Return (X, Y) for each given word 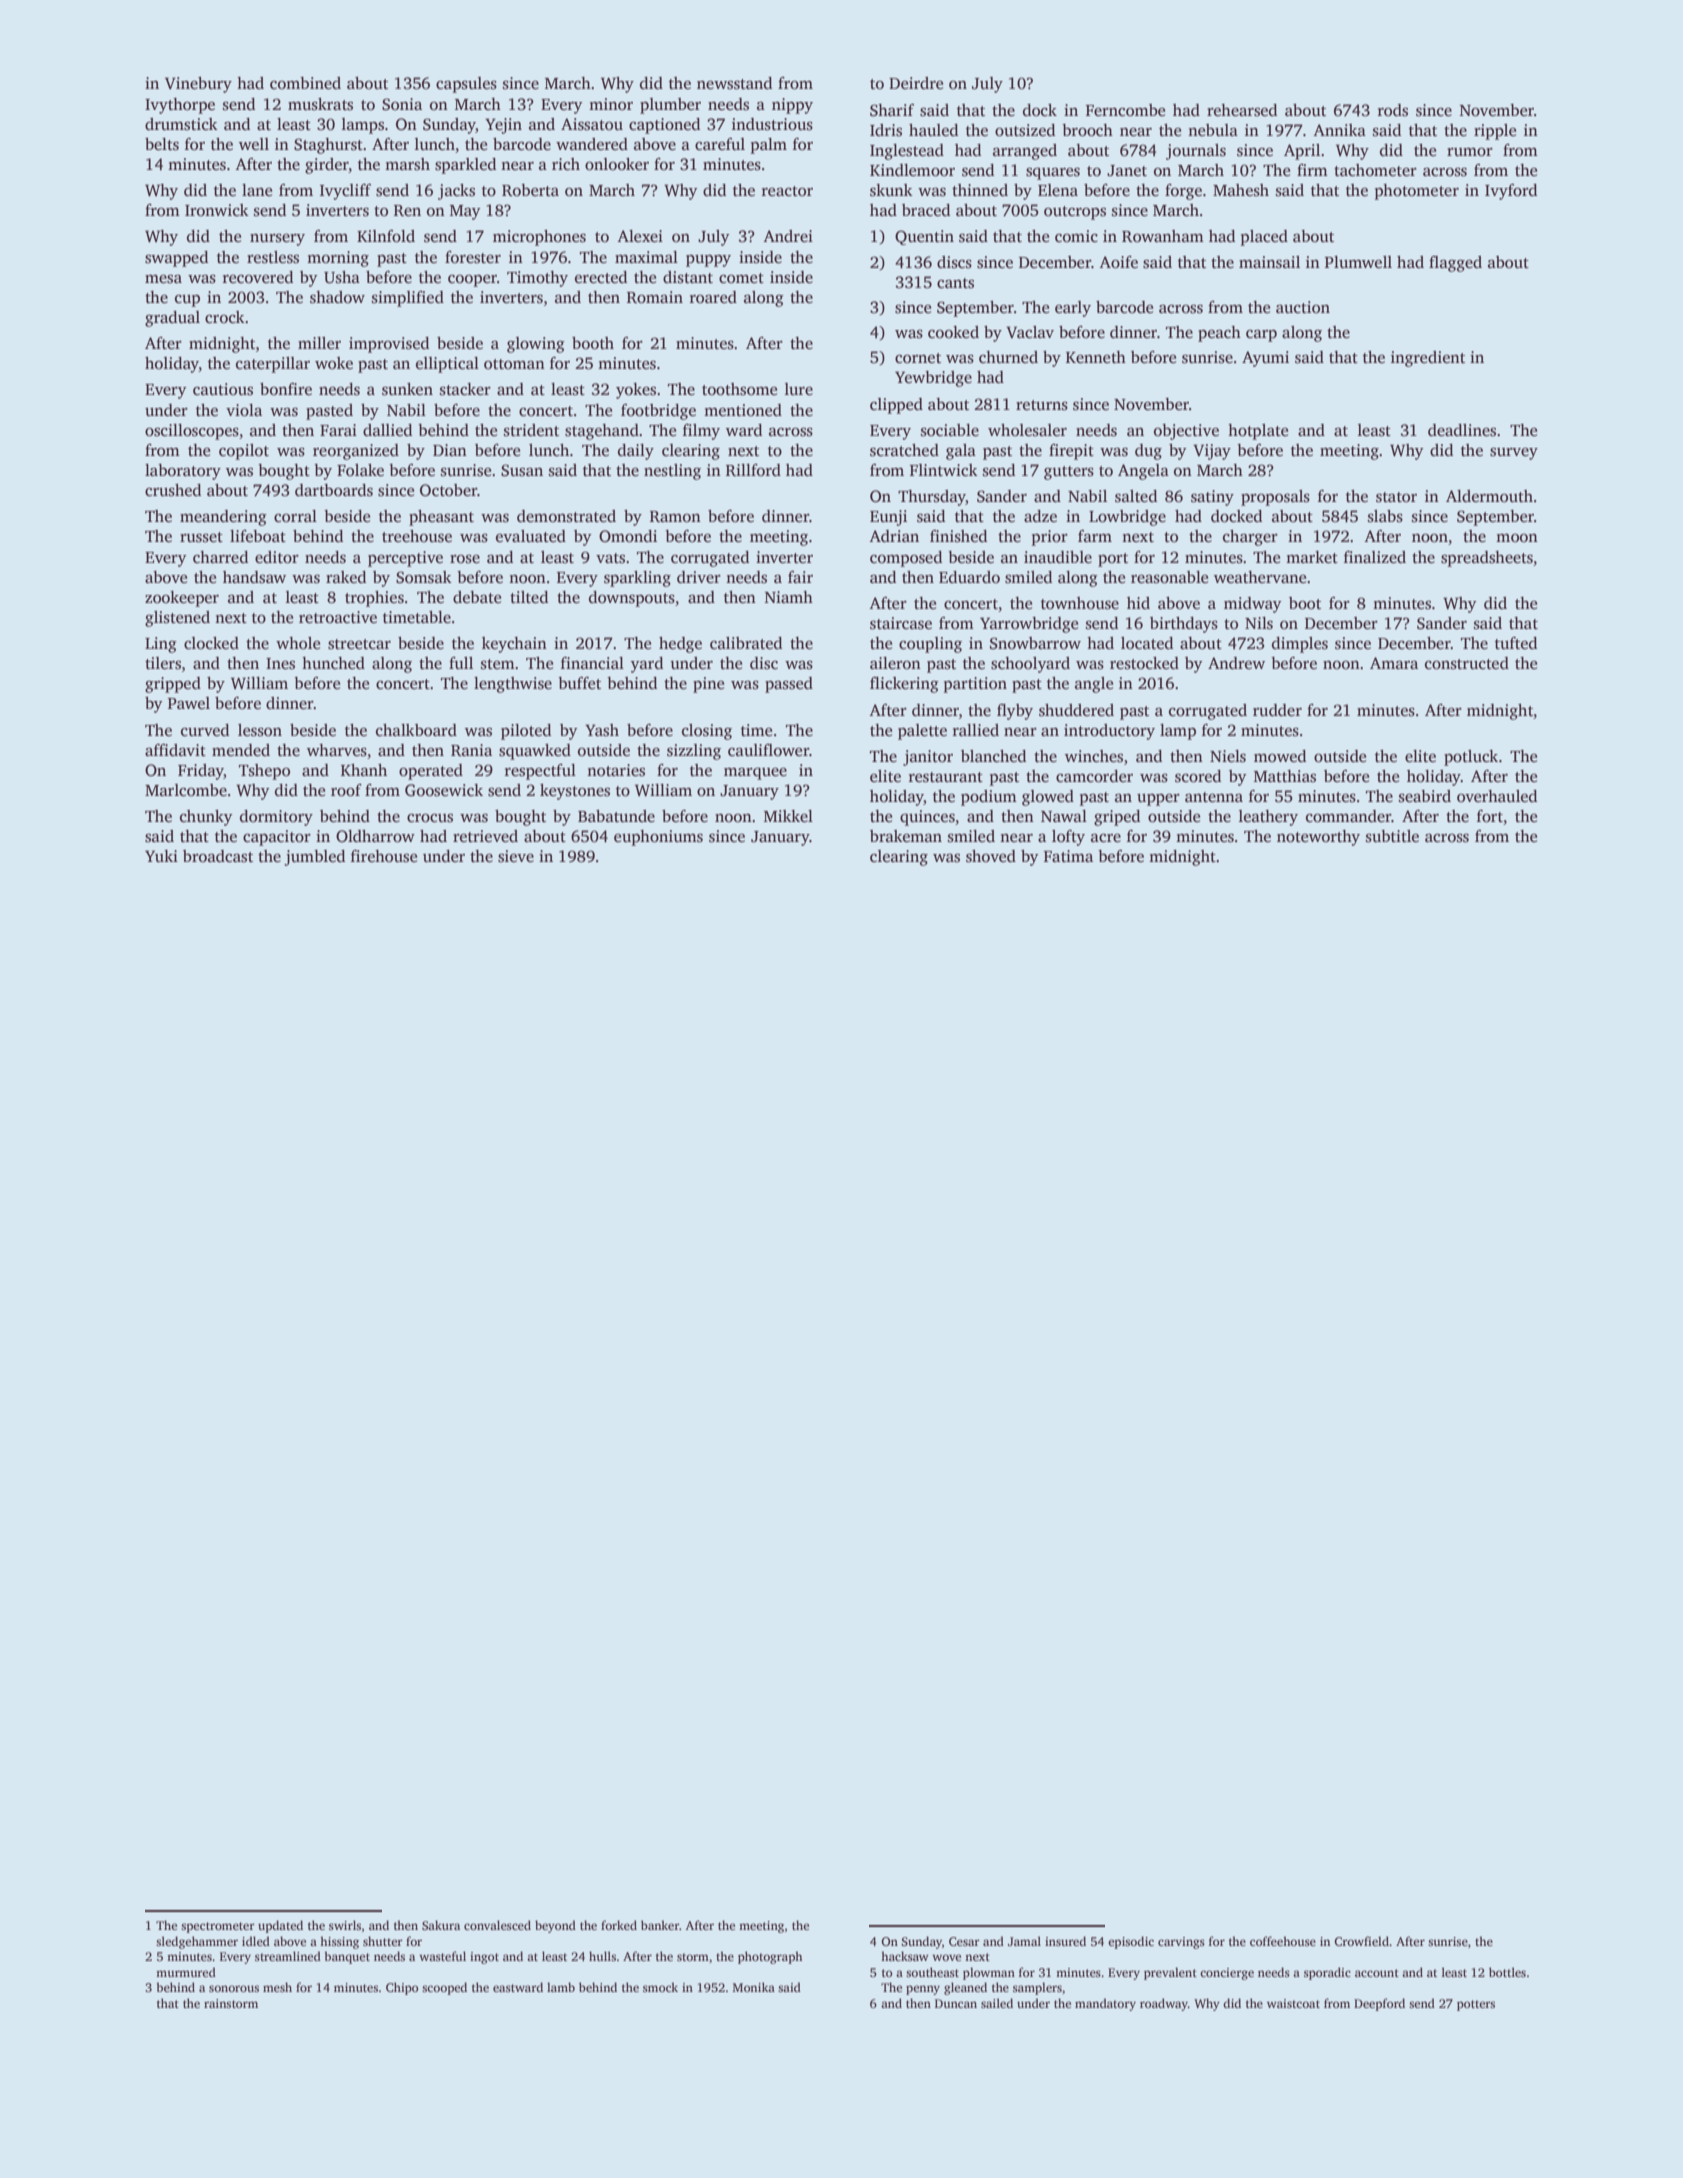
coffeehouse (1283, 1941)
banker (660, 1925)
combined (305, 83)
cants (955, 283)
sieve (516, 856)
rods (1393, 110)
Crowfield (1361, 1941)
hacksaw (905, 1956)
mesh (277, 1987)
